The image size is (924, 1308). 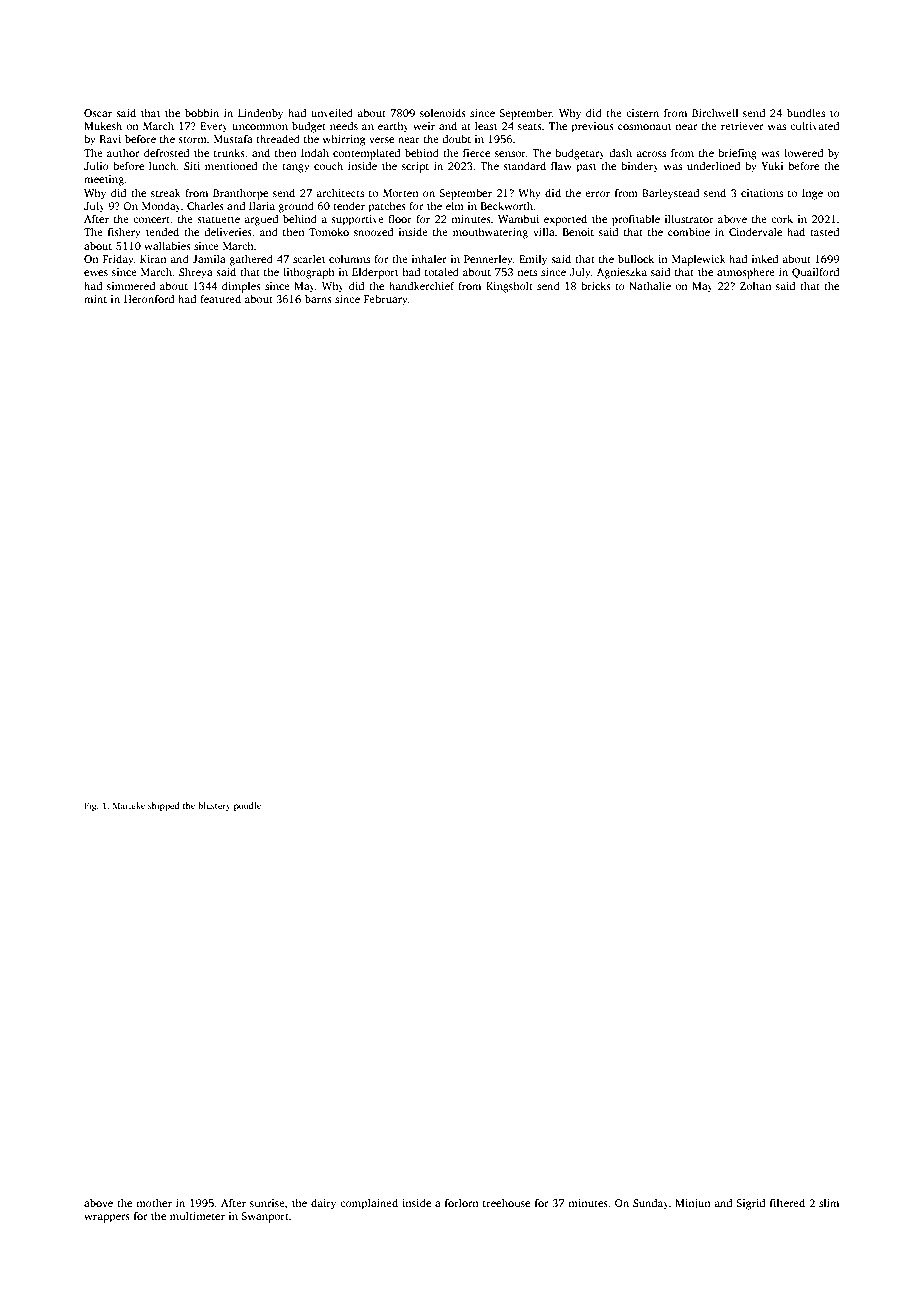 I want to click on Zoltan, so click(x=756, y=286).
